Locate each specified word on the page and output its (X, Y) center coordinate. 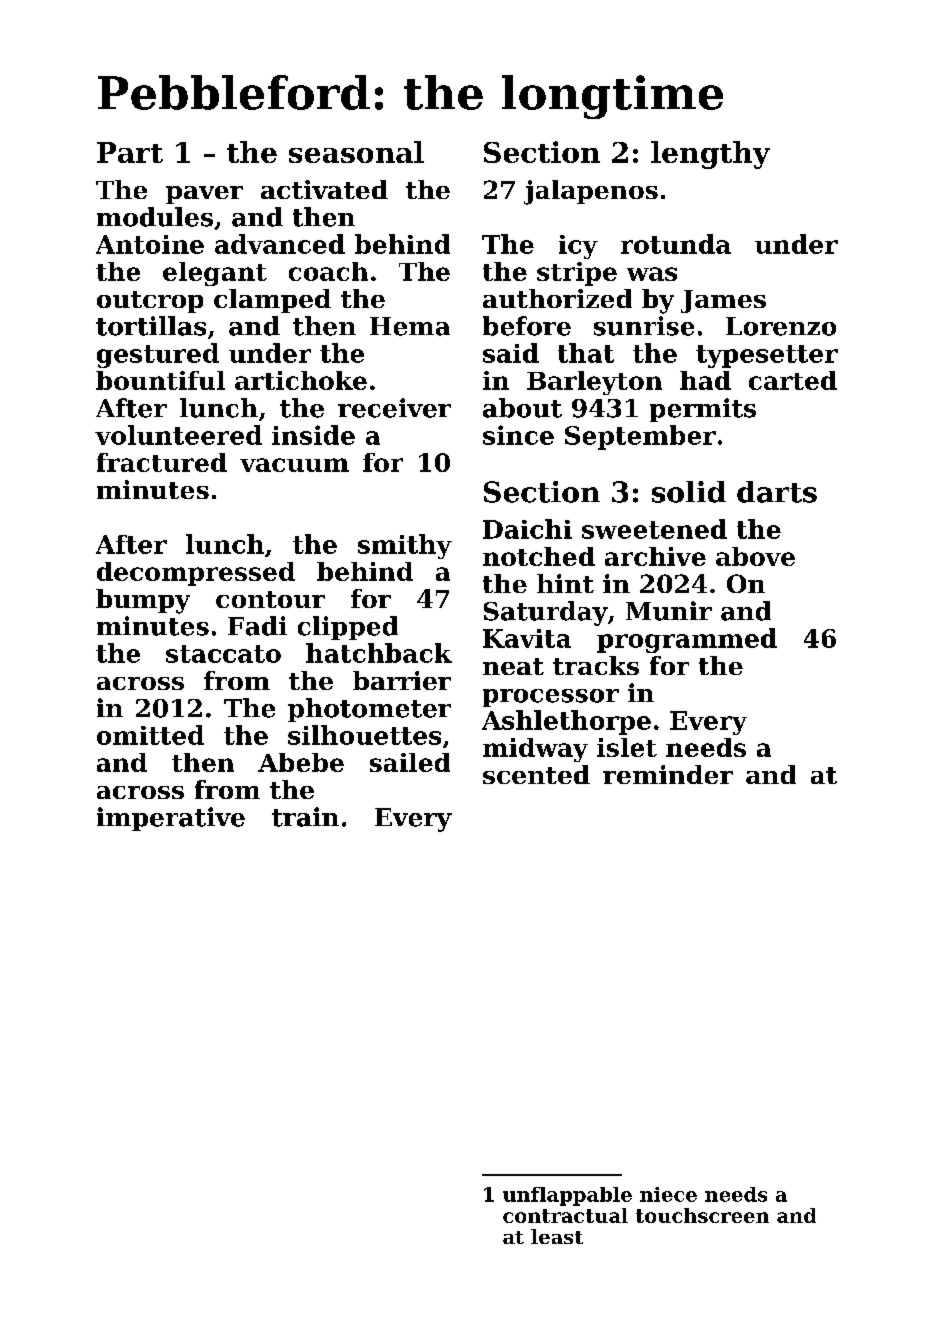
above (755, 556)
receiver (394, 408)
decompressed (196, 574)
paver (204, 195)
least (557, 1236)
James (723, 301)
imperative (171, 819)
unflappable (567, 1196)
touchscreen (702, 1215)
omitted (150, 735)
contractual (565, 1215)
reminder (668, 774)
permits (703, 410)
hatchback (379, 653)
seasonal (356, 152)
